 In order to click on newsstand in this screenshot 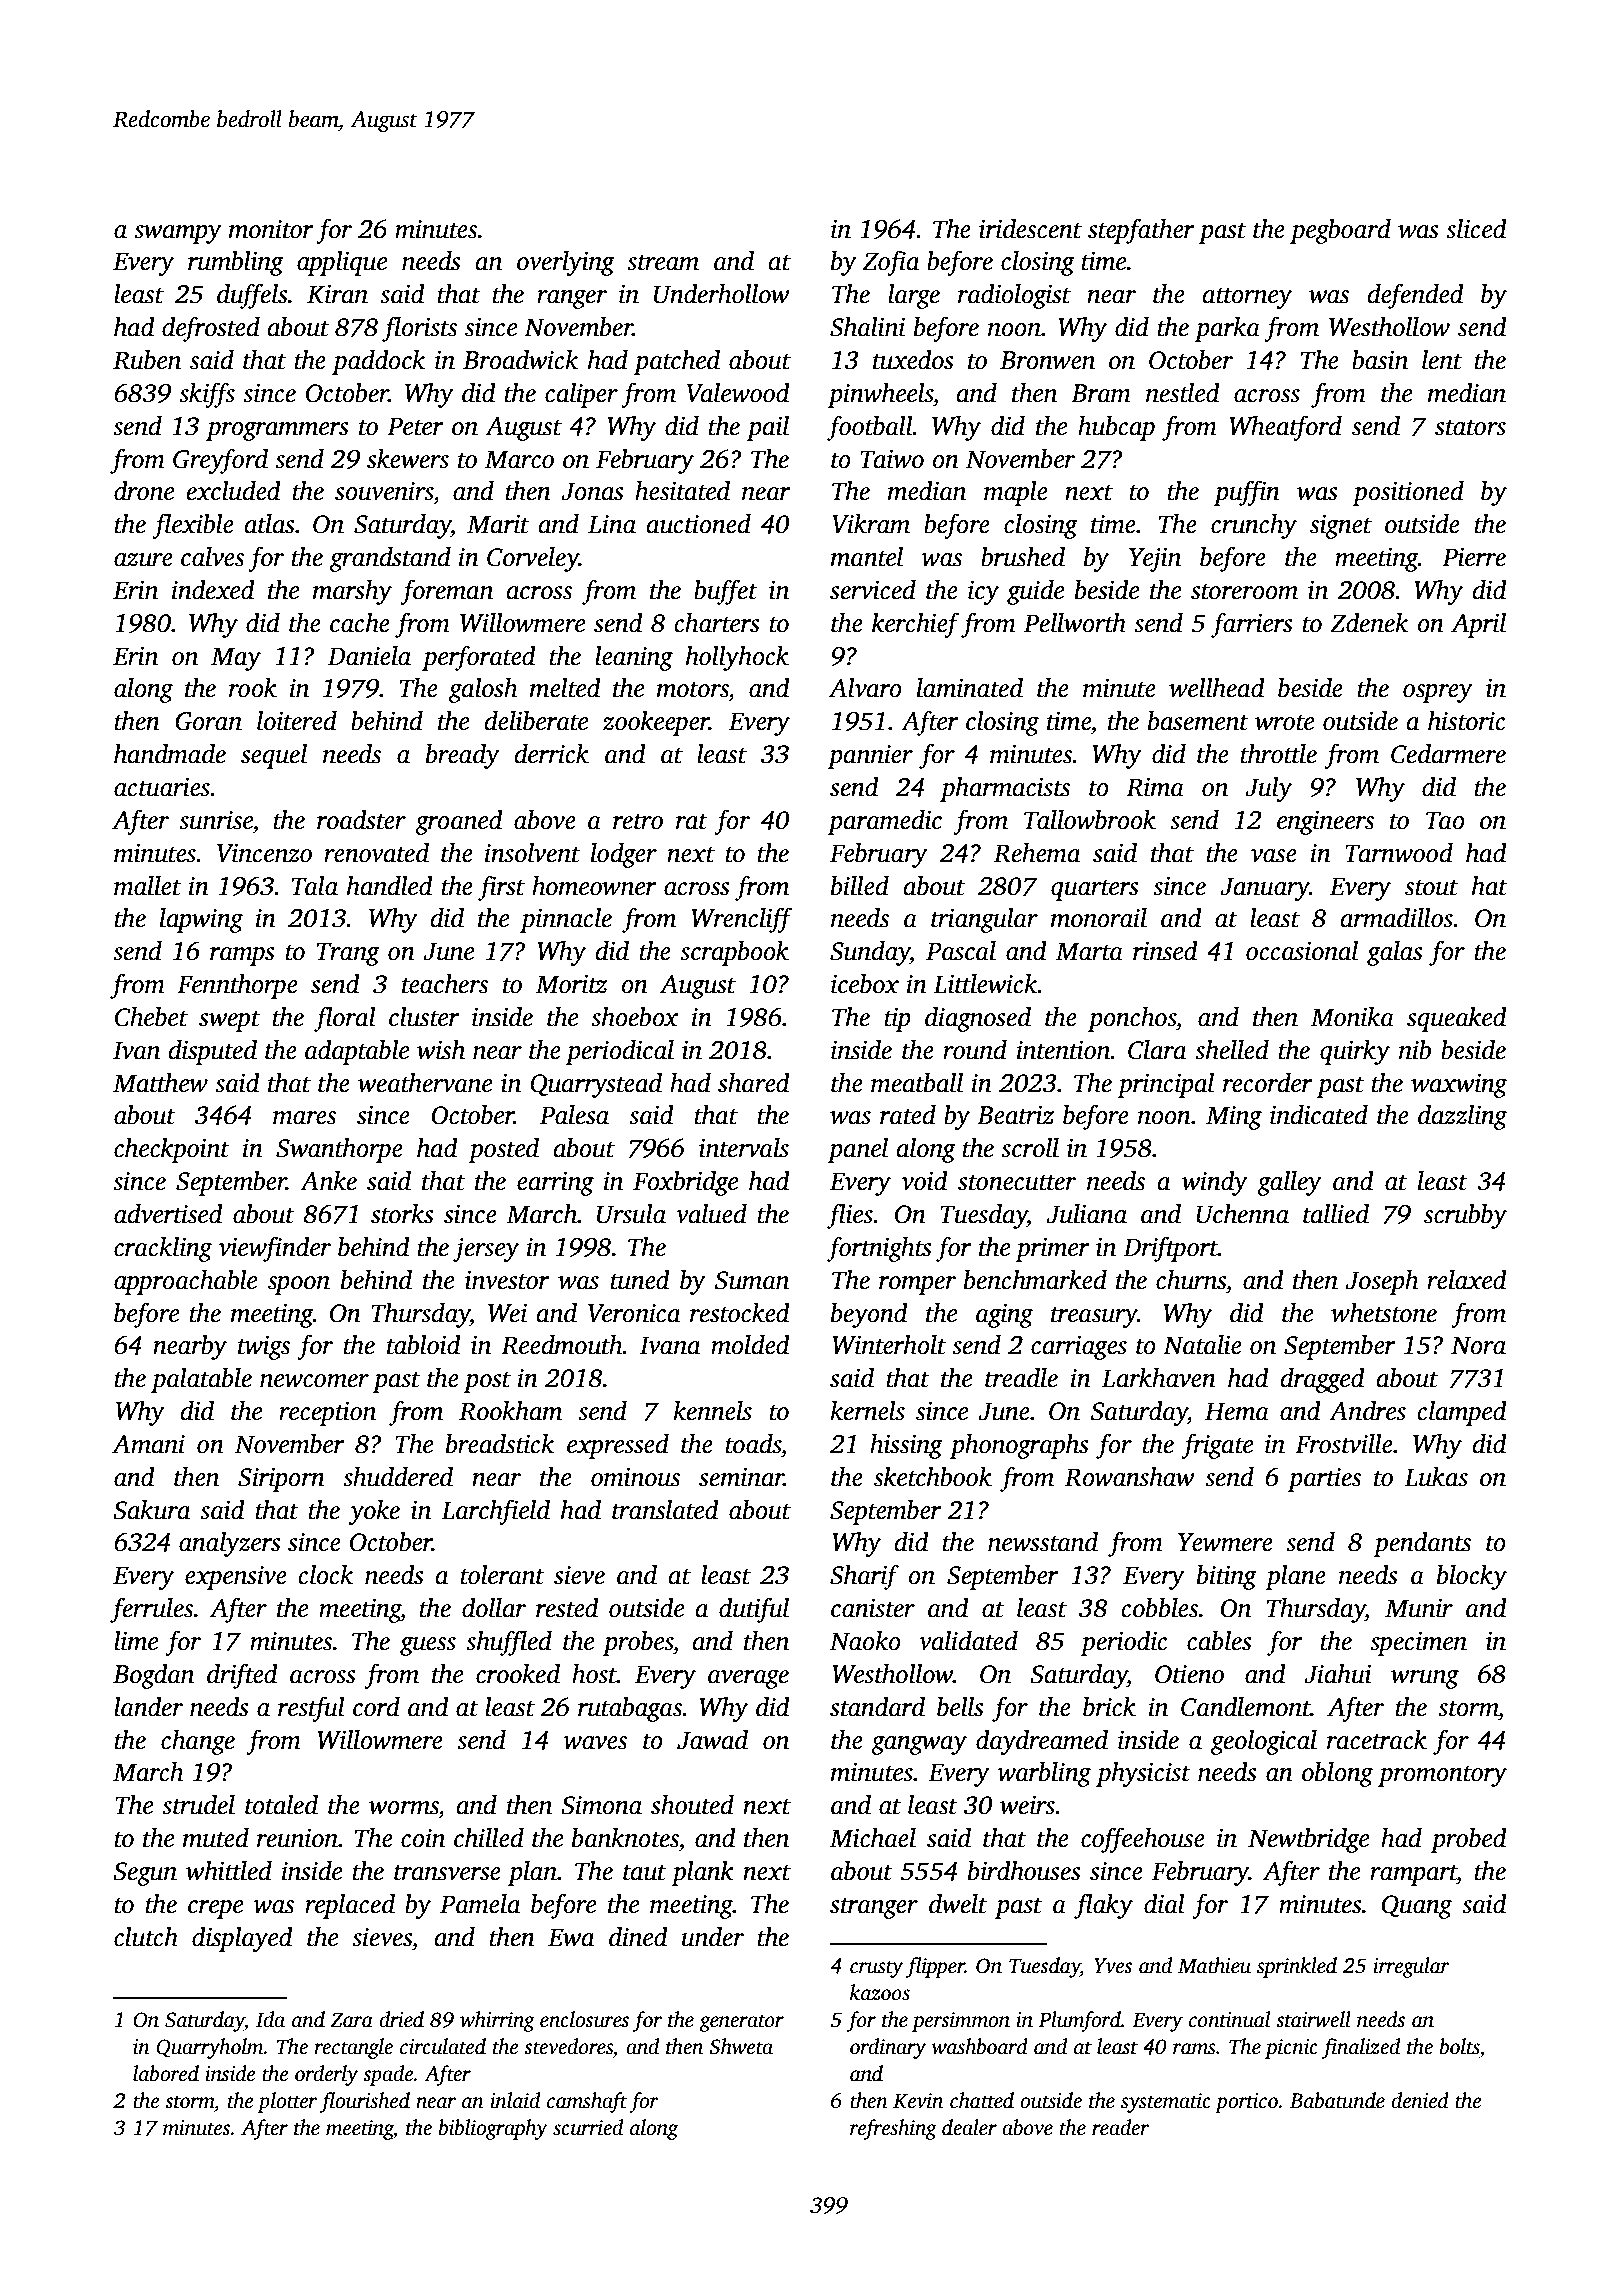, I will do `click(1043, 1542)`.
